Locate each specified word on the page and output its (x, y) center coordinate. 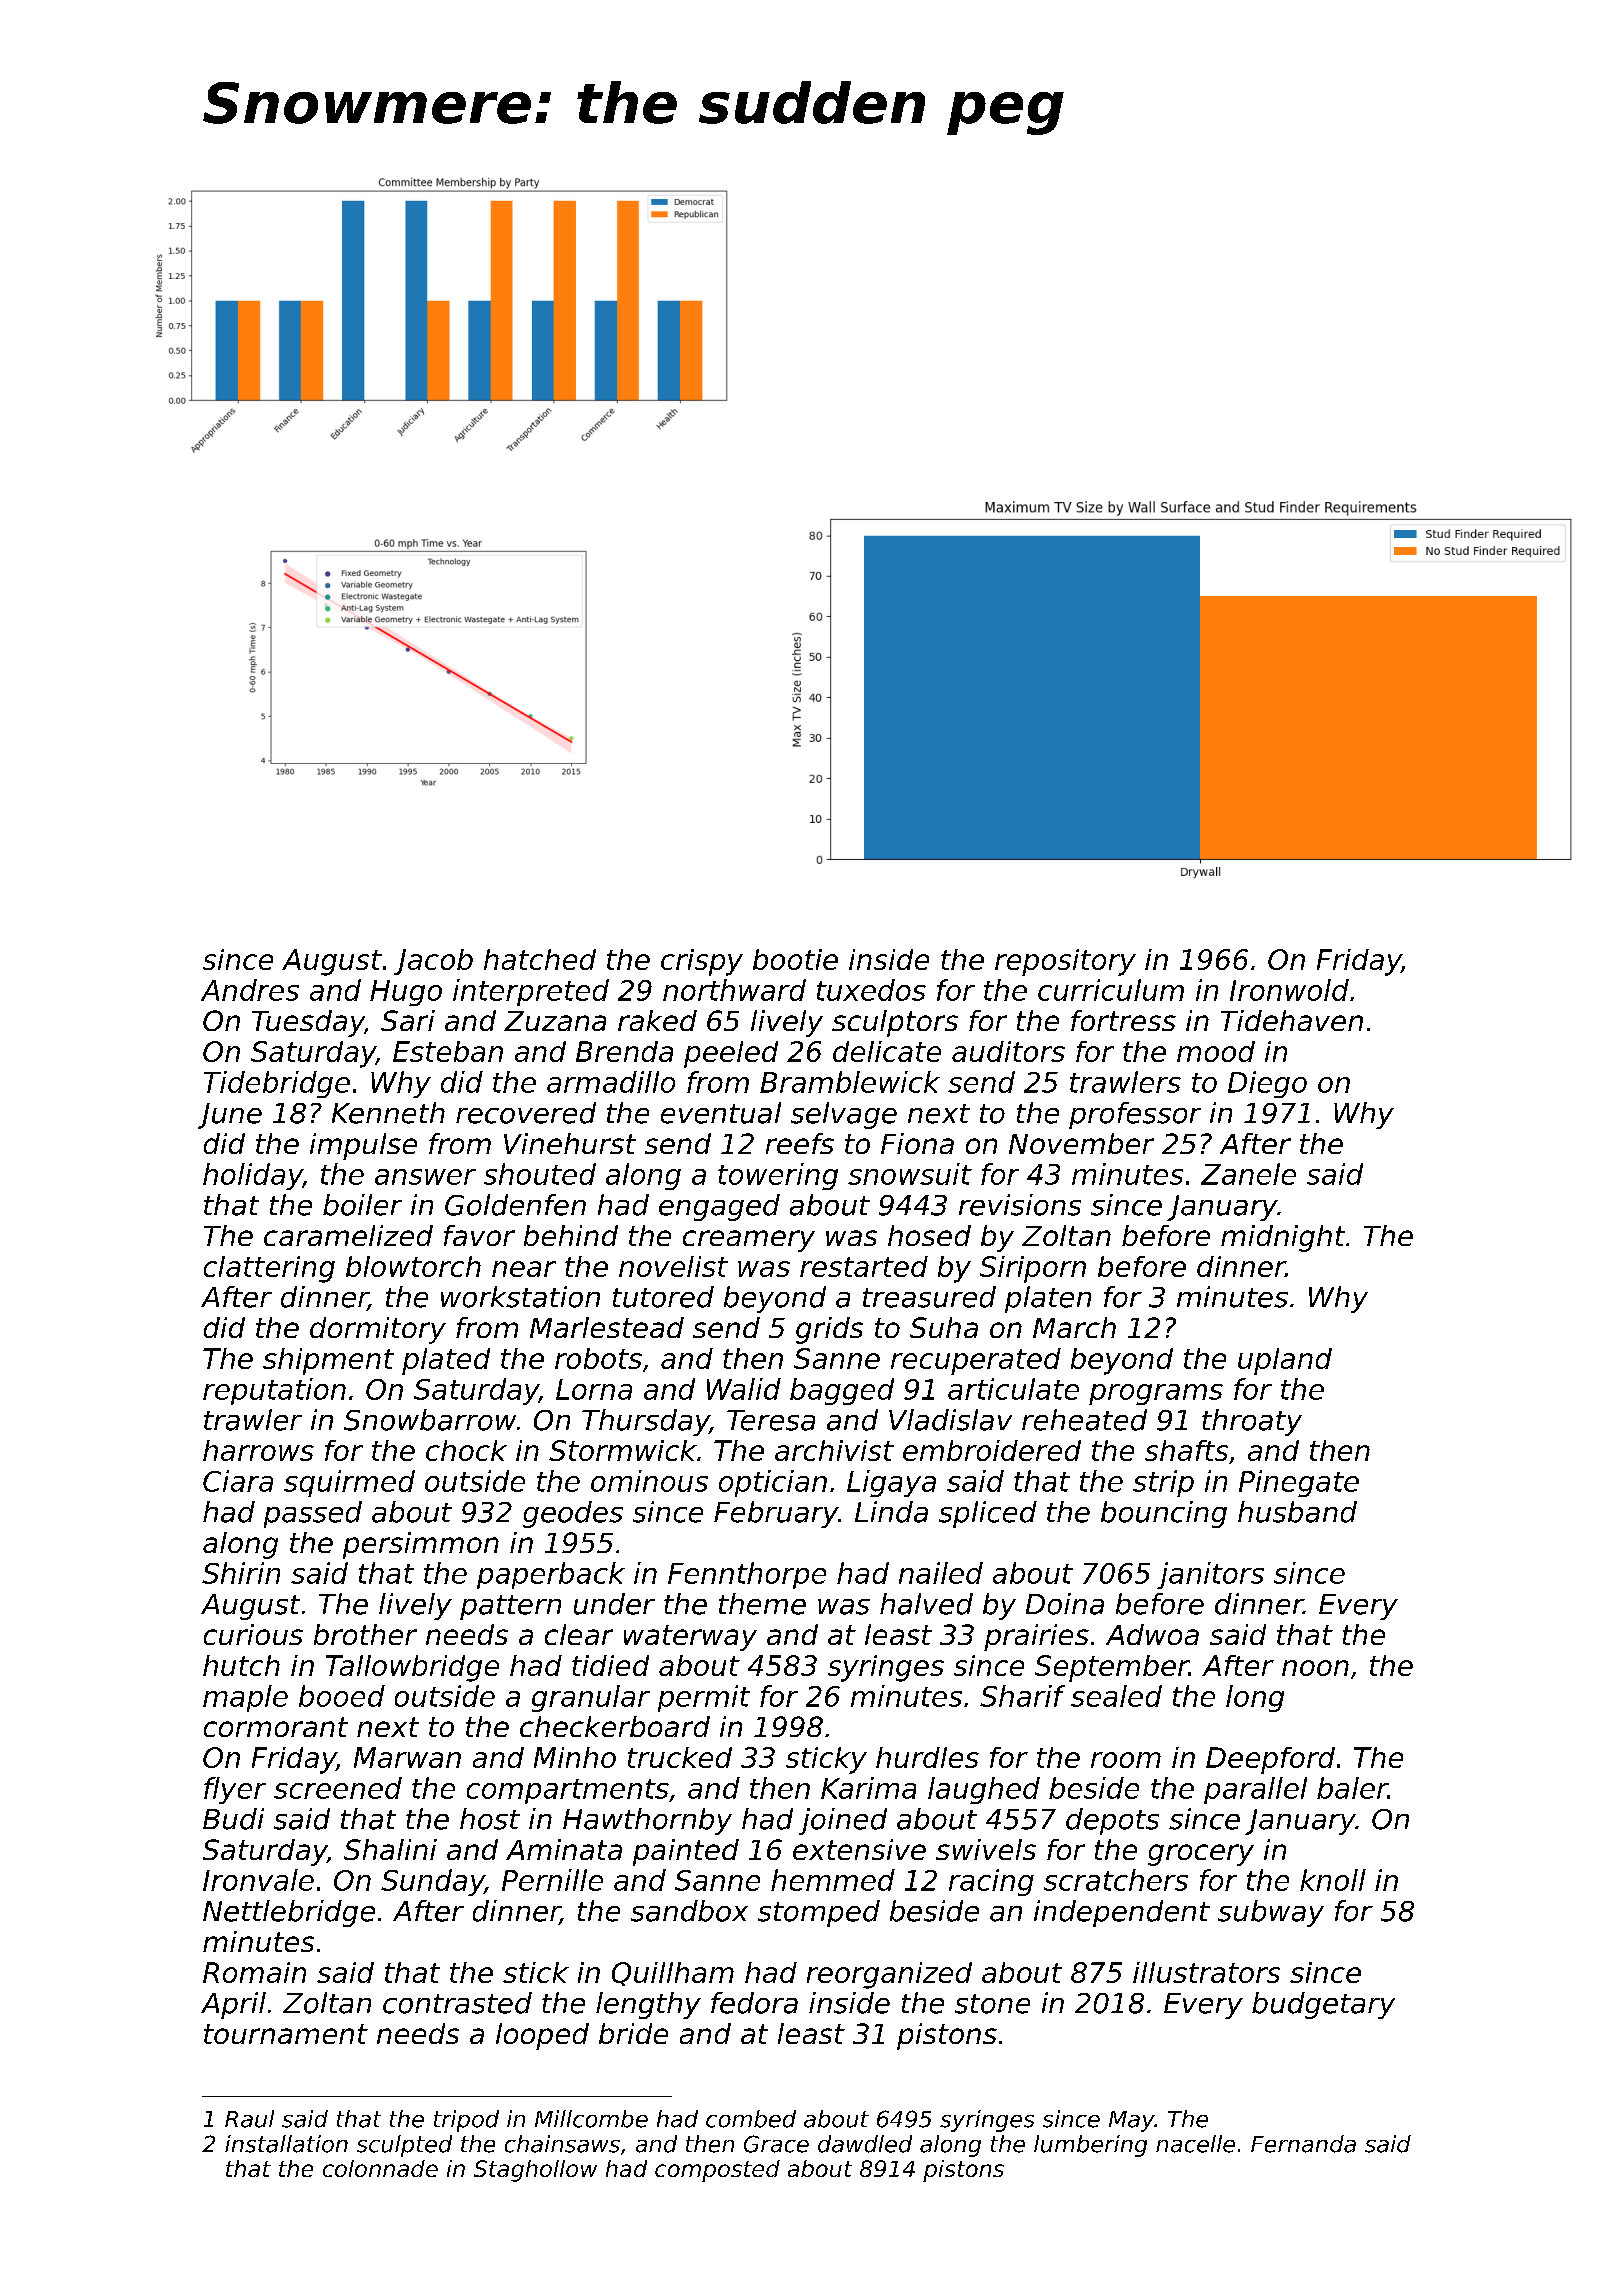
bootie (795, 959)
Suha (944, 1327)
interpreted (531, 992)
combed (751, 2119)
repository (1065, 962)
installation (286, 2144)
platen (1048, 1299)
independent (1122, 1913)
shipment (328, 1361)
